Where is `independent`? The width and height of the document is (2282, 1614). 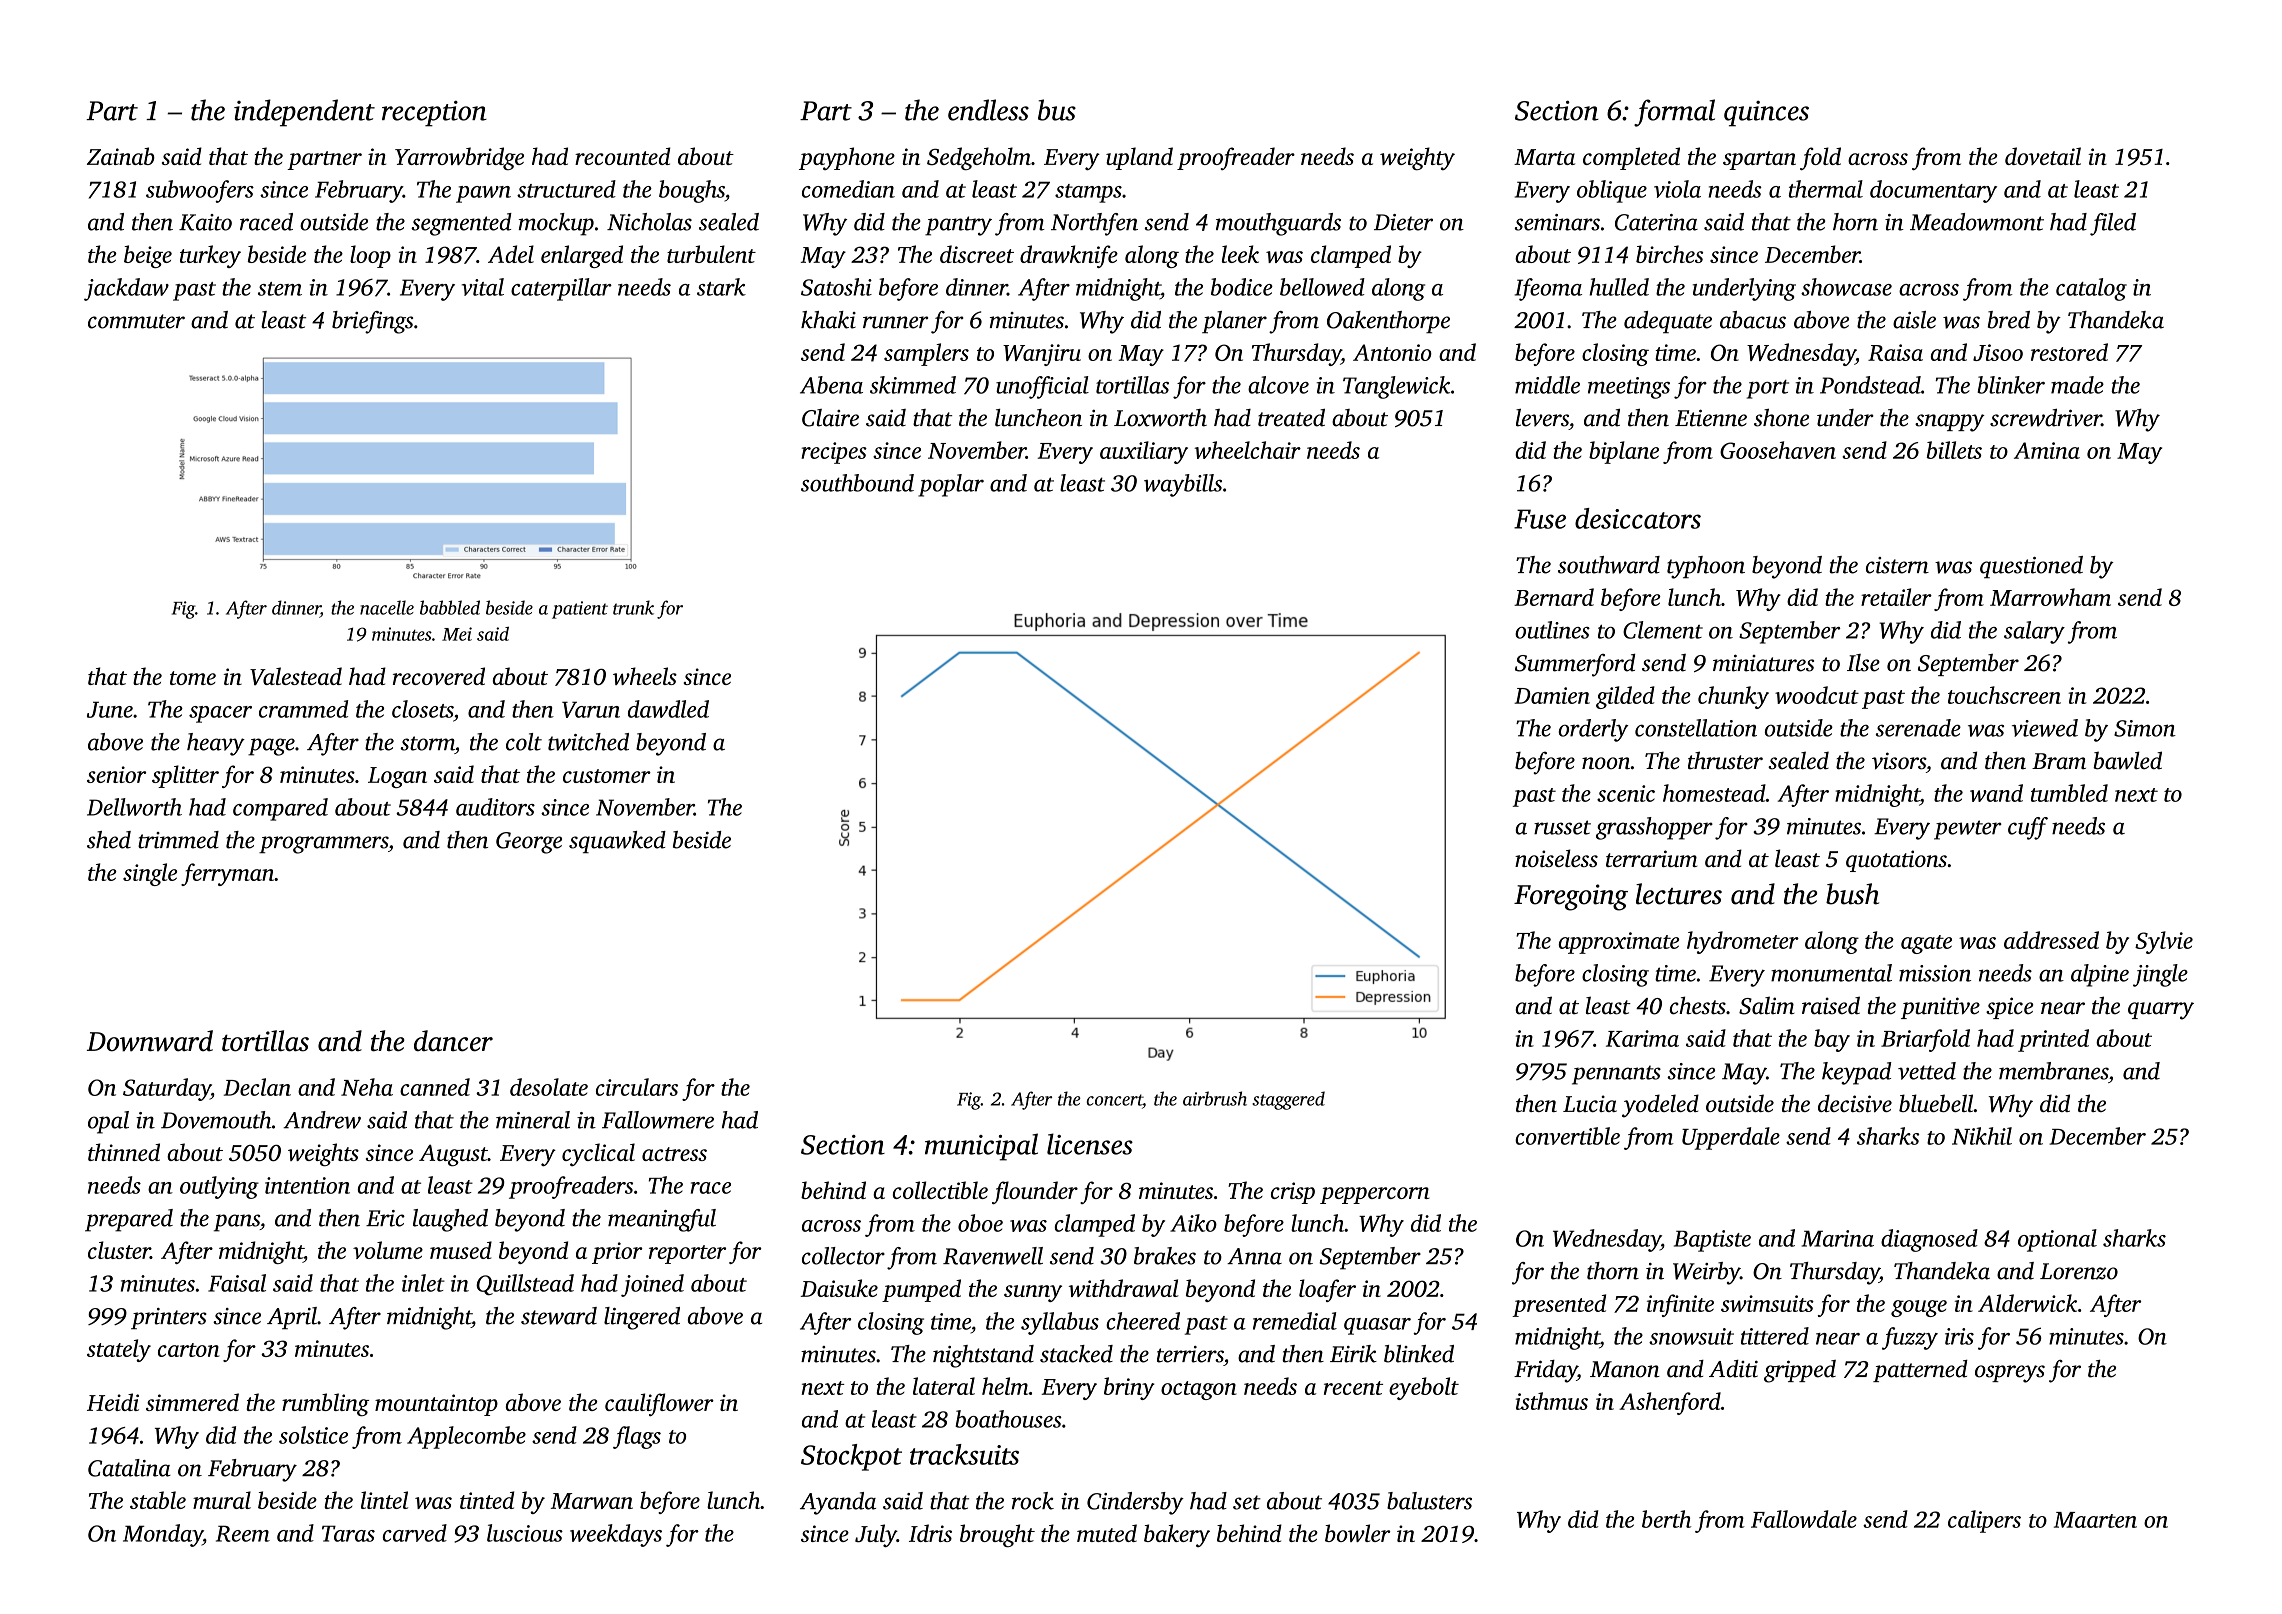
independent is located at coordinates (304, 113).
